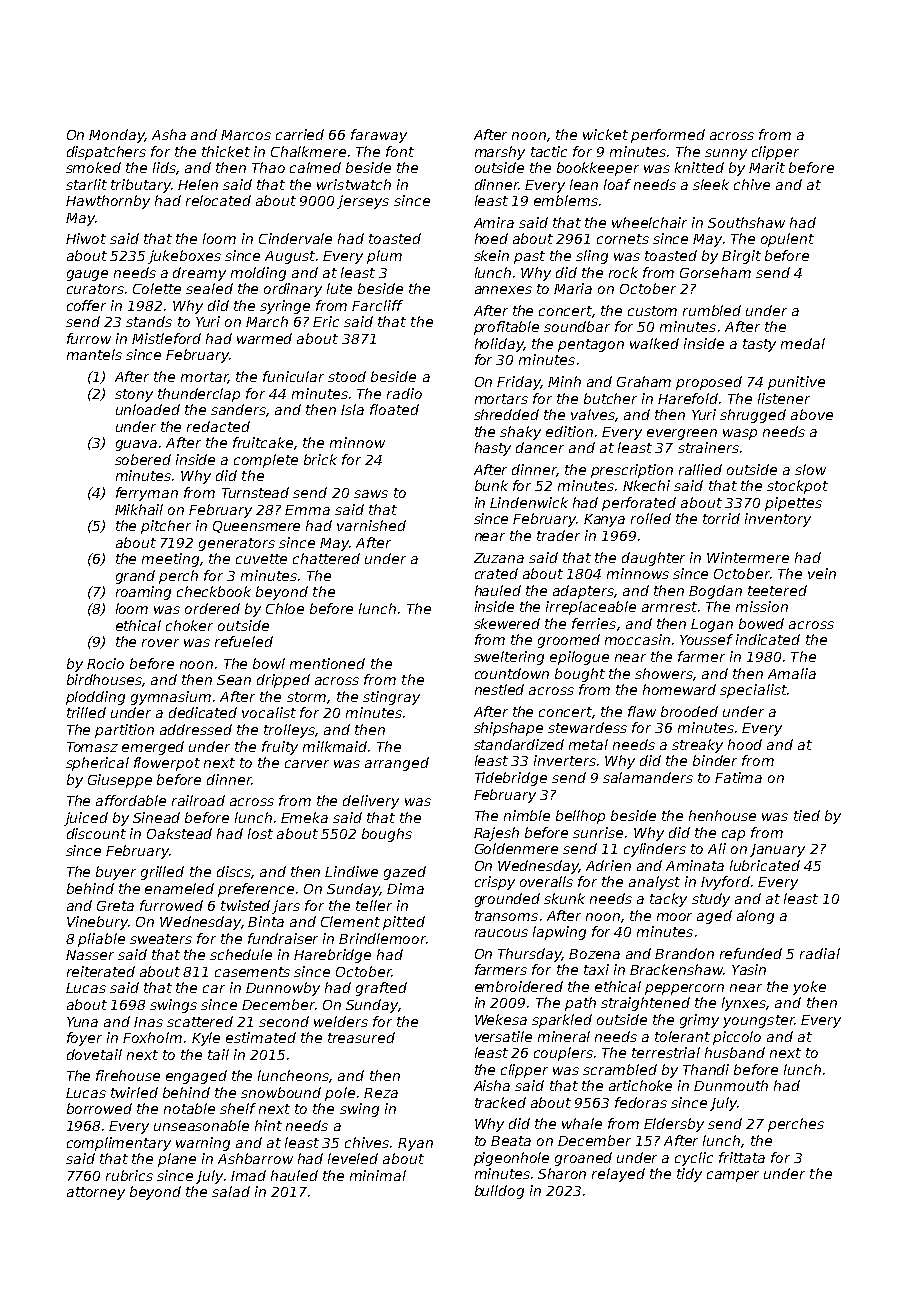 The image size is (908, 1316). Describe the element at coordinates (499, 1192) in the page. I see `bulldog` at that location.
